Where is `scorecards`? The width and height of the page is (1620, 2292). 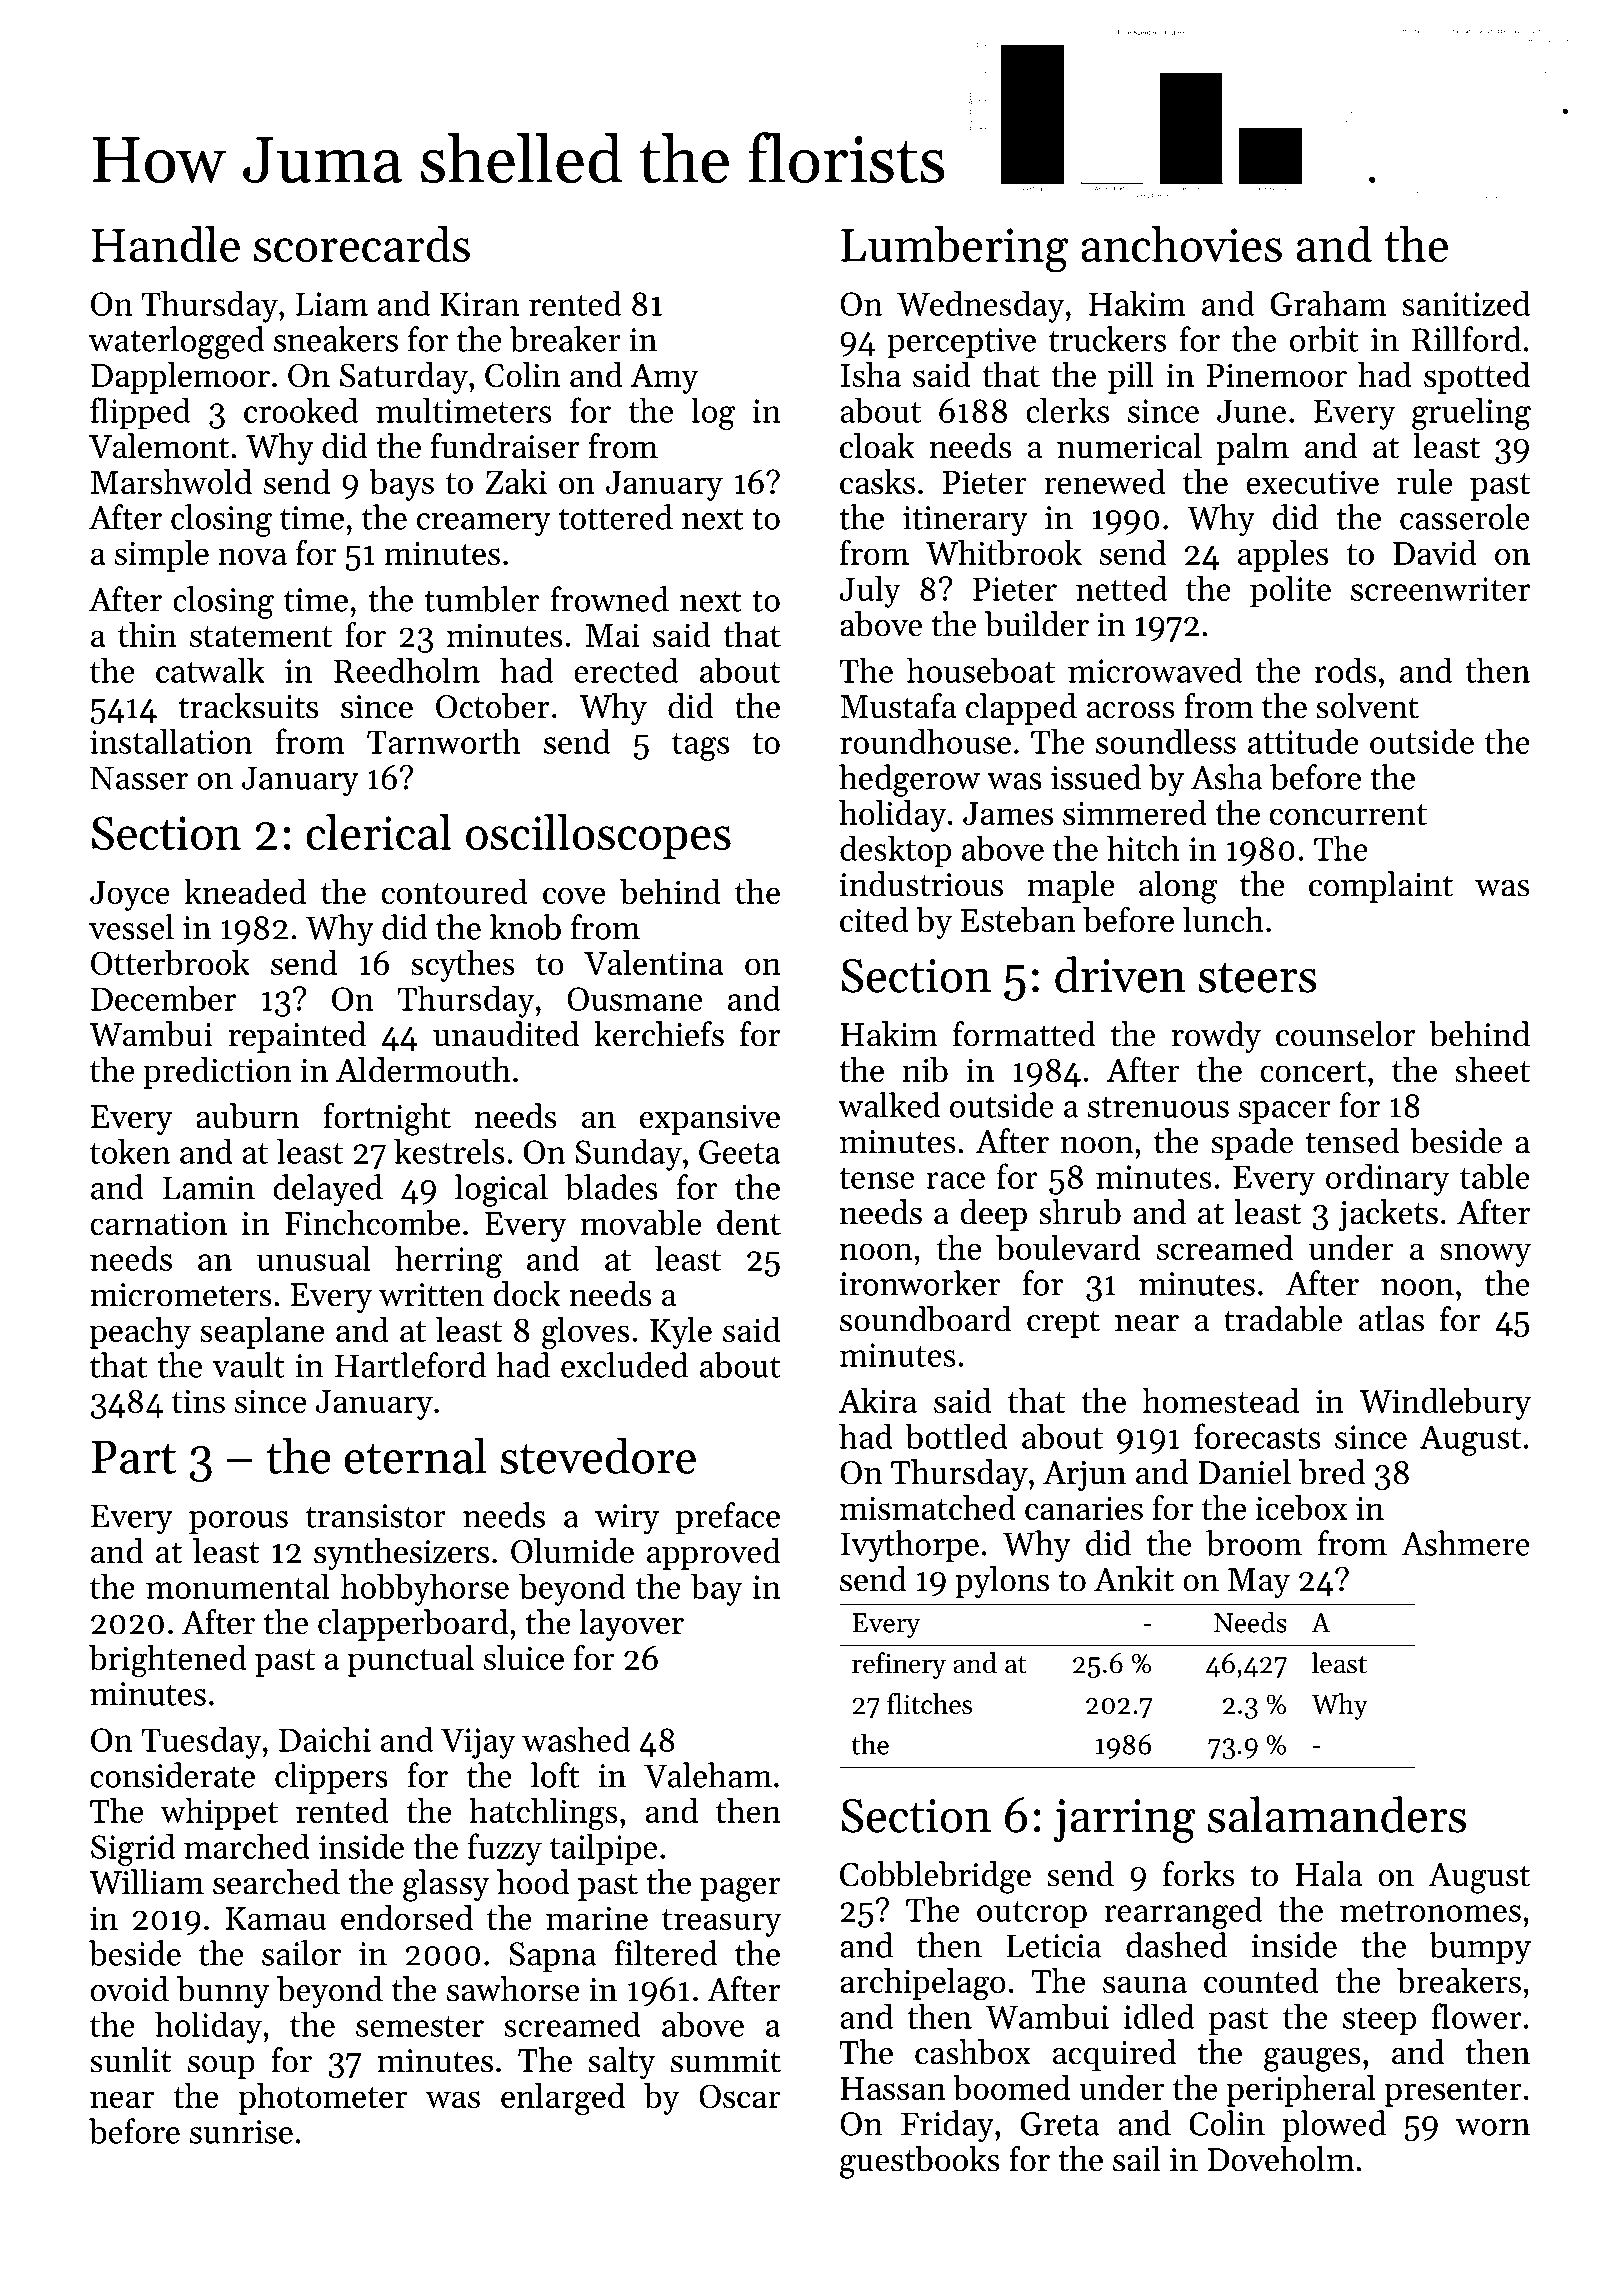 scorecards is located at coordinates (362, 244).
